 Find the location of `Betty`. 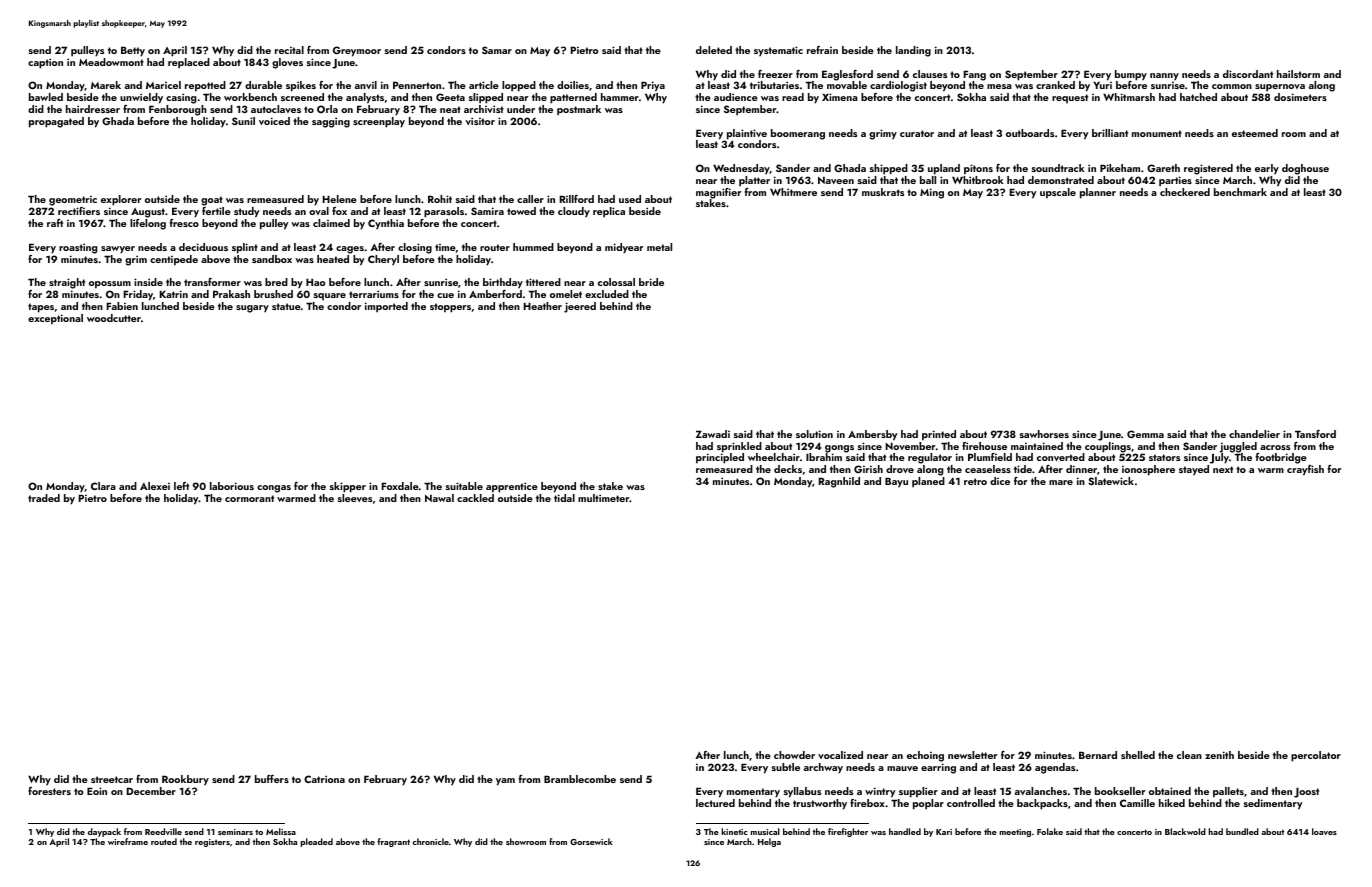

Betty is located at coordinates (133, 51).
